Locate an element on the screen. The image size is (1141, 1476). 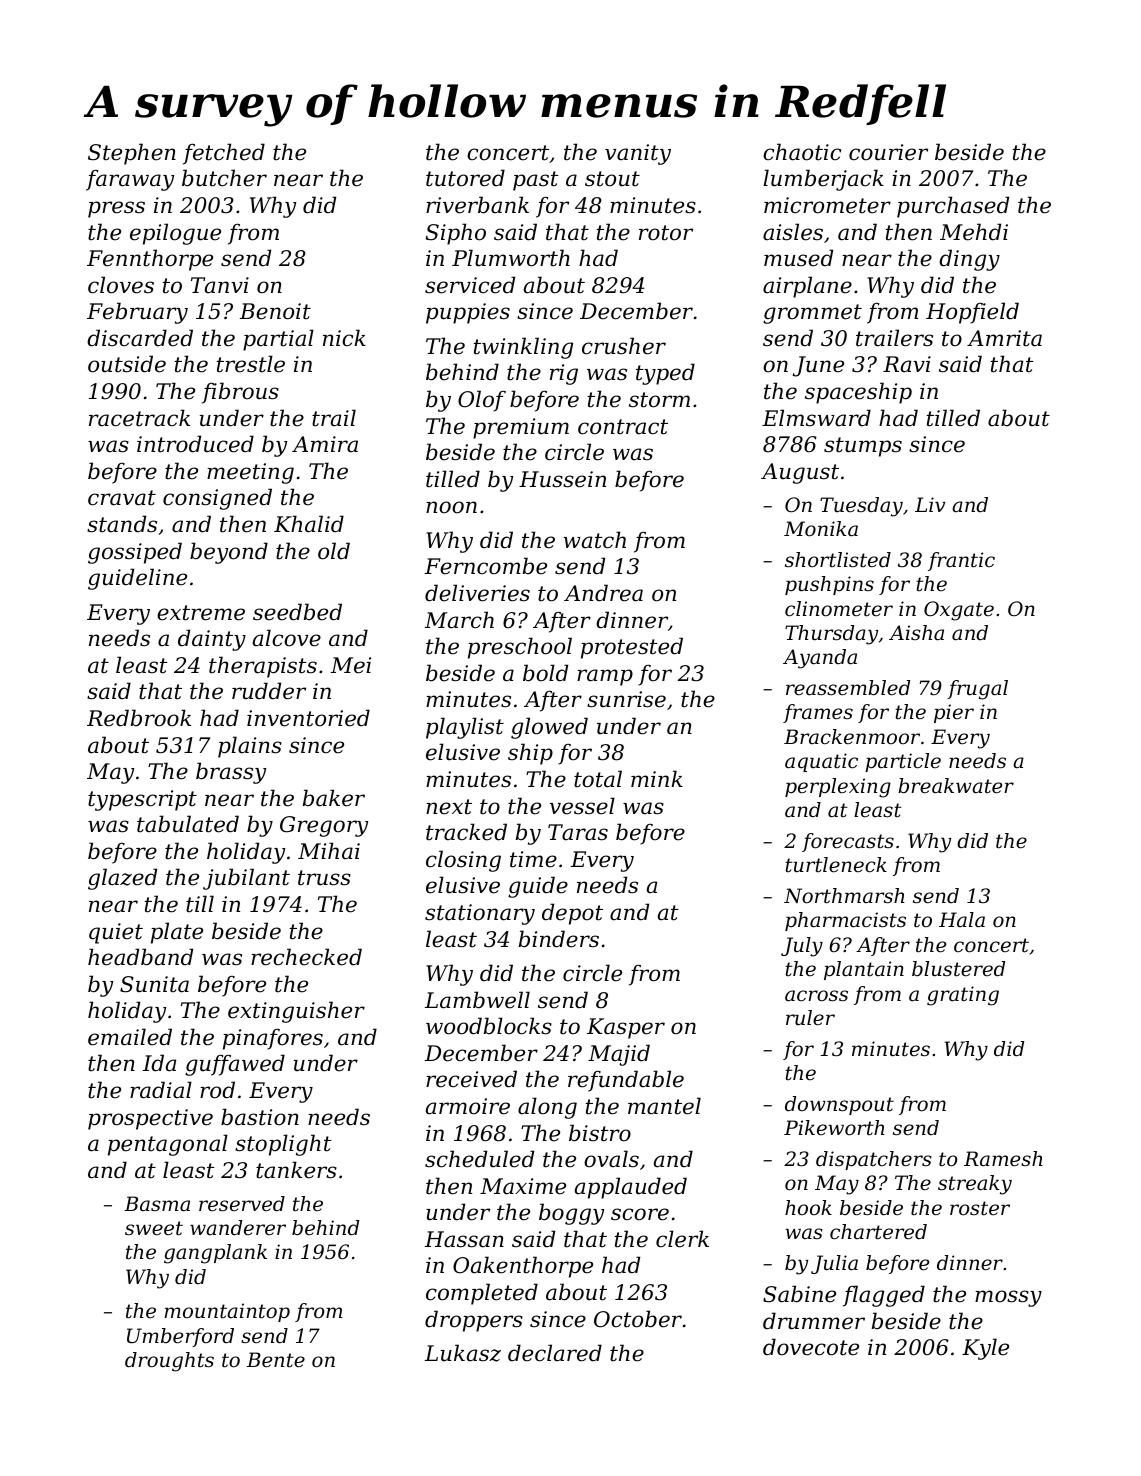
declared is located at coordinates (555, 1353).
